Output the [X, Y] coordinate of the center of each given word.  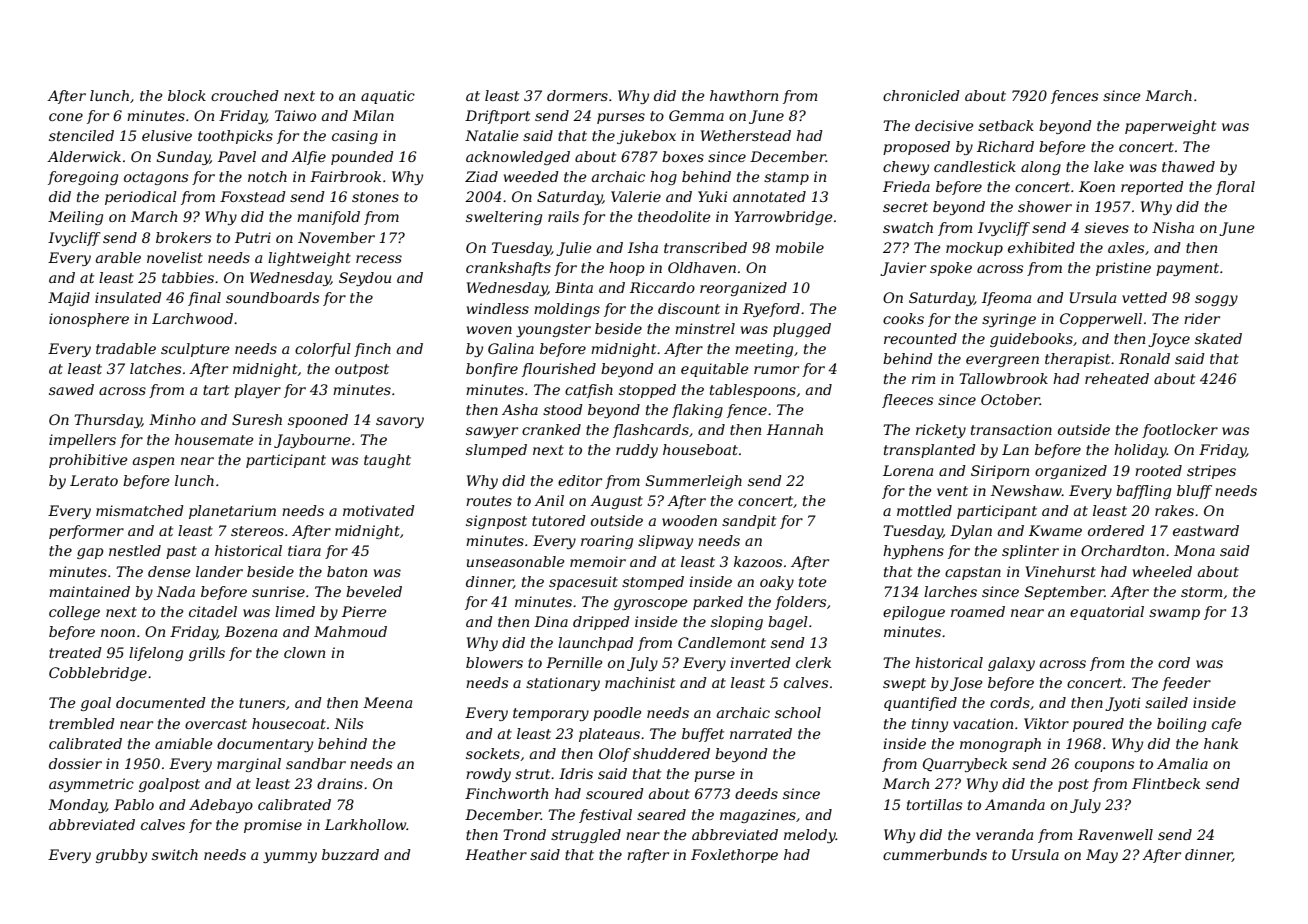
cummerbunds [935, 854]
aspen [153, 462]
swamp [1174, 614]
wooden [689, 520]
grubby [121, 856]
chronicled [921, 95]
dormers [577, 95]
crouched [245, 95]
